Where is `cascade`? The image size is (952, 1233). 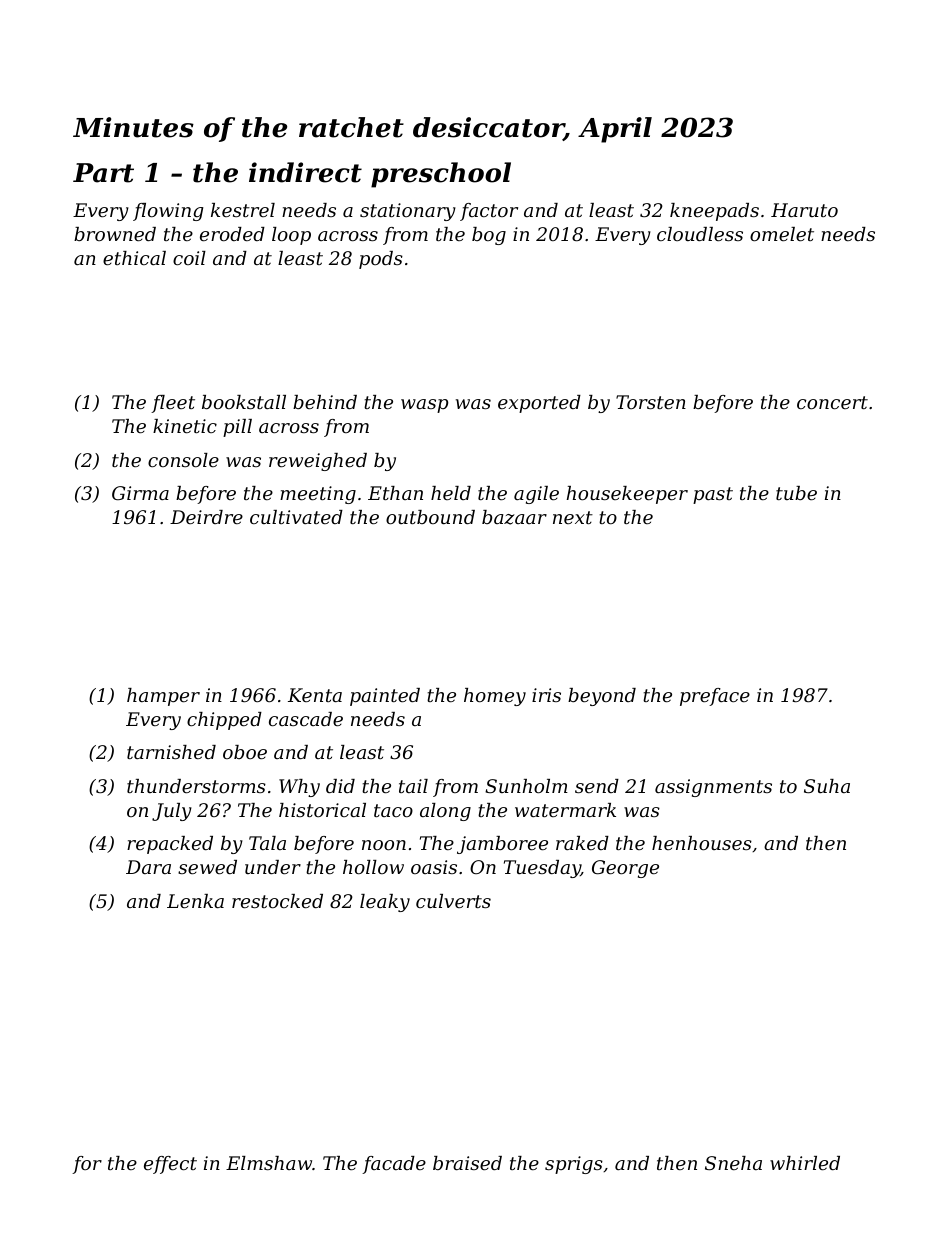 cascade is located at coordinates (306, 719).
